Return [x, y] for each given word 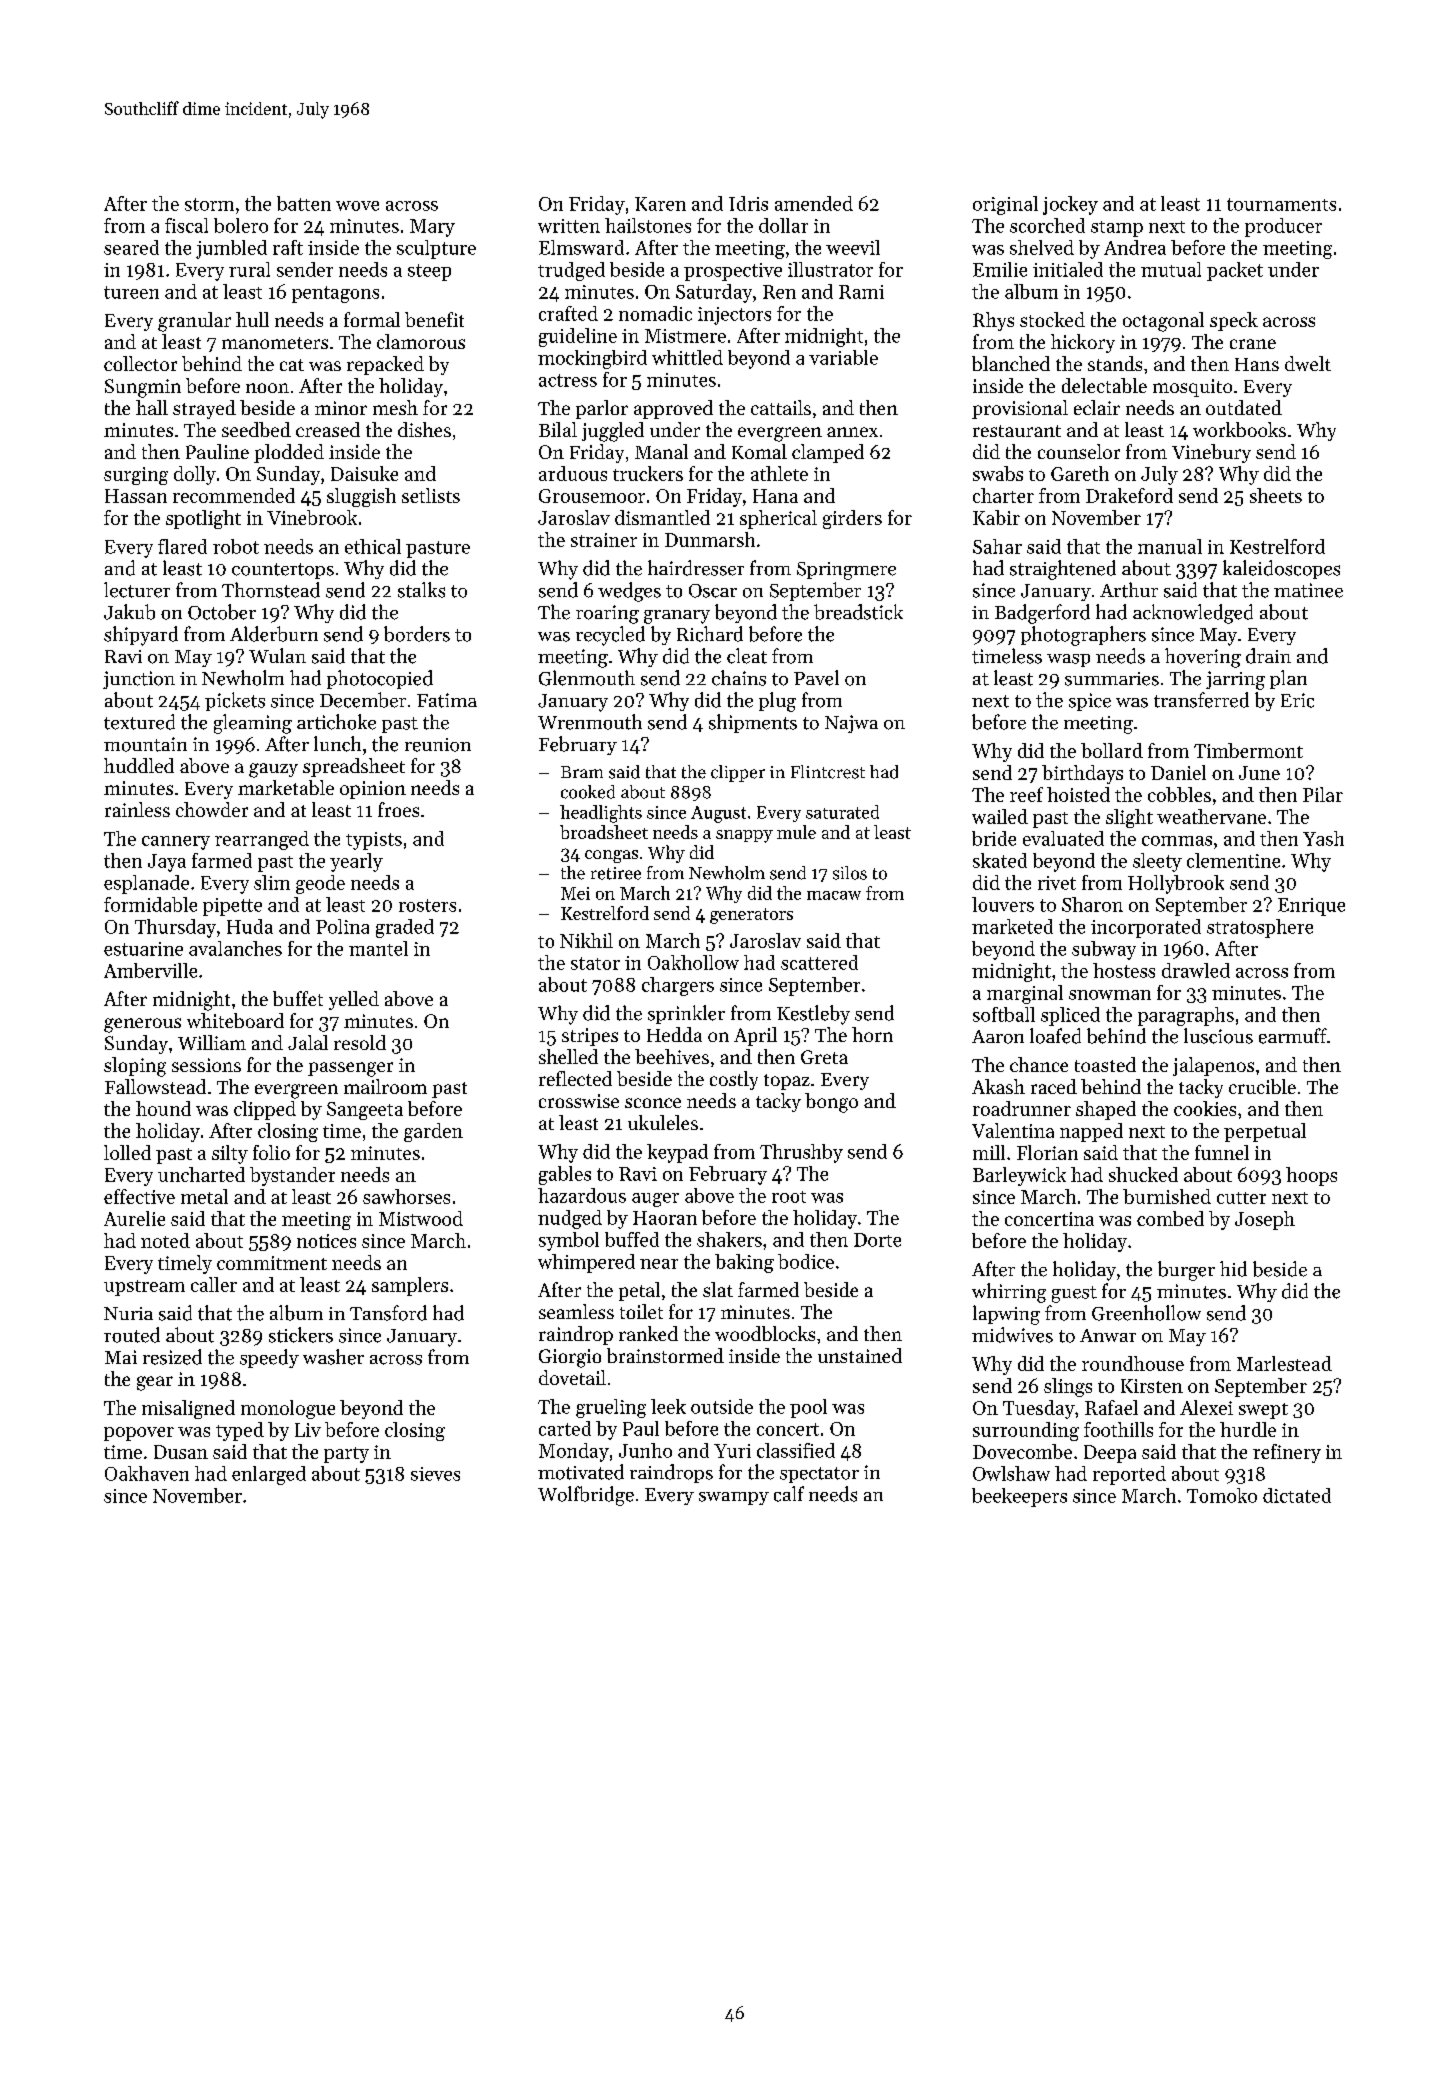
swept [1263, 1411]
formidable [150, 904]
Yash [1323, 838]
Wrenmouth [590, 722]
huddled [139, 765]
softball [1004, 1014]
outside [722, 1406]
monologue [288, 1409]
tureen [131, 292]
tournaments [1281, 204]
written [569, 226]
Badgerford [1042, 614]
